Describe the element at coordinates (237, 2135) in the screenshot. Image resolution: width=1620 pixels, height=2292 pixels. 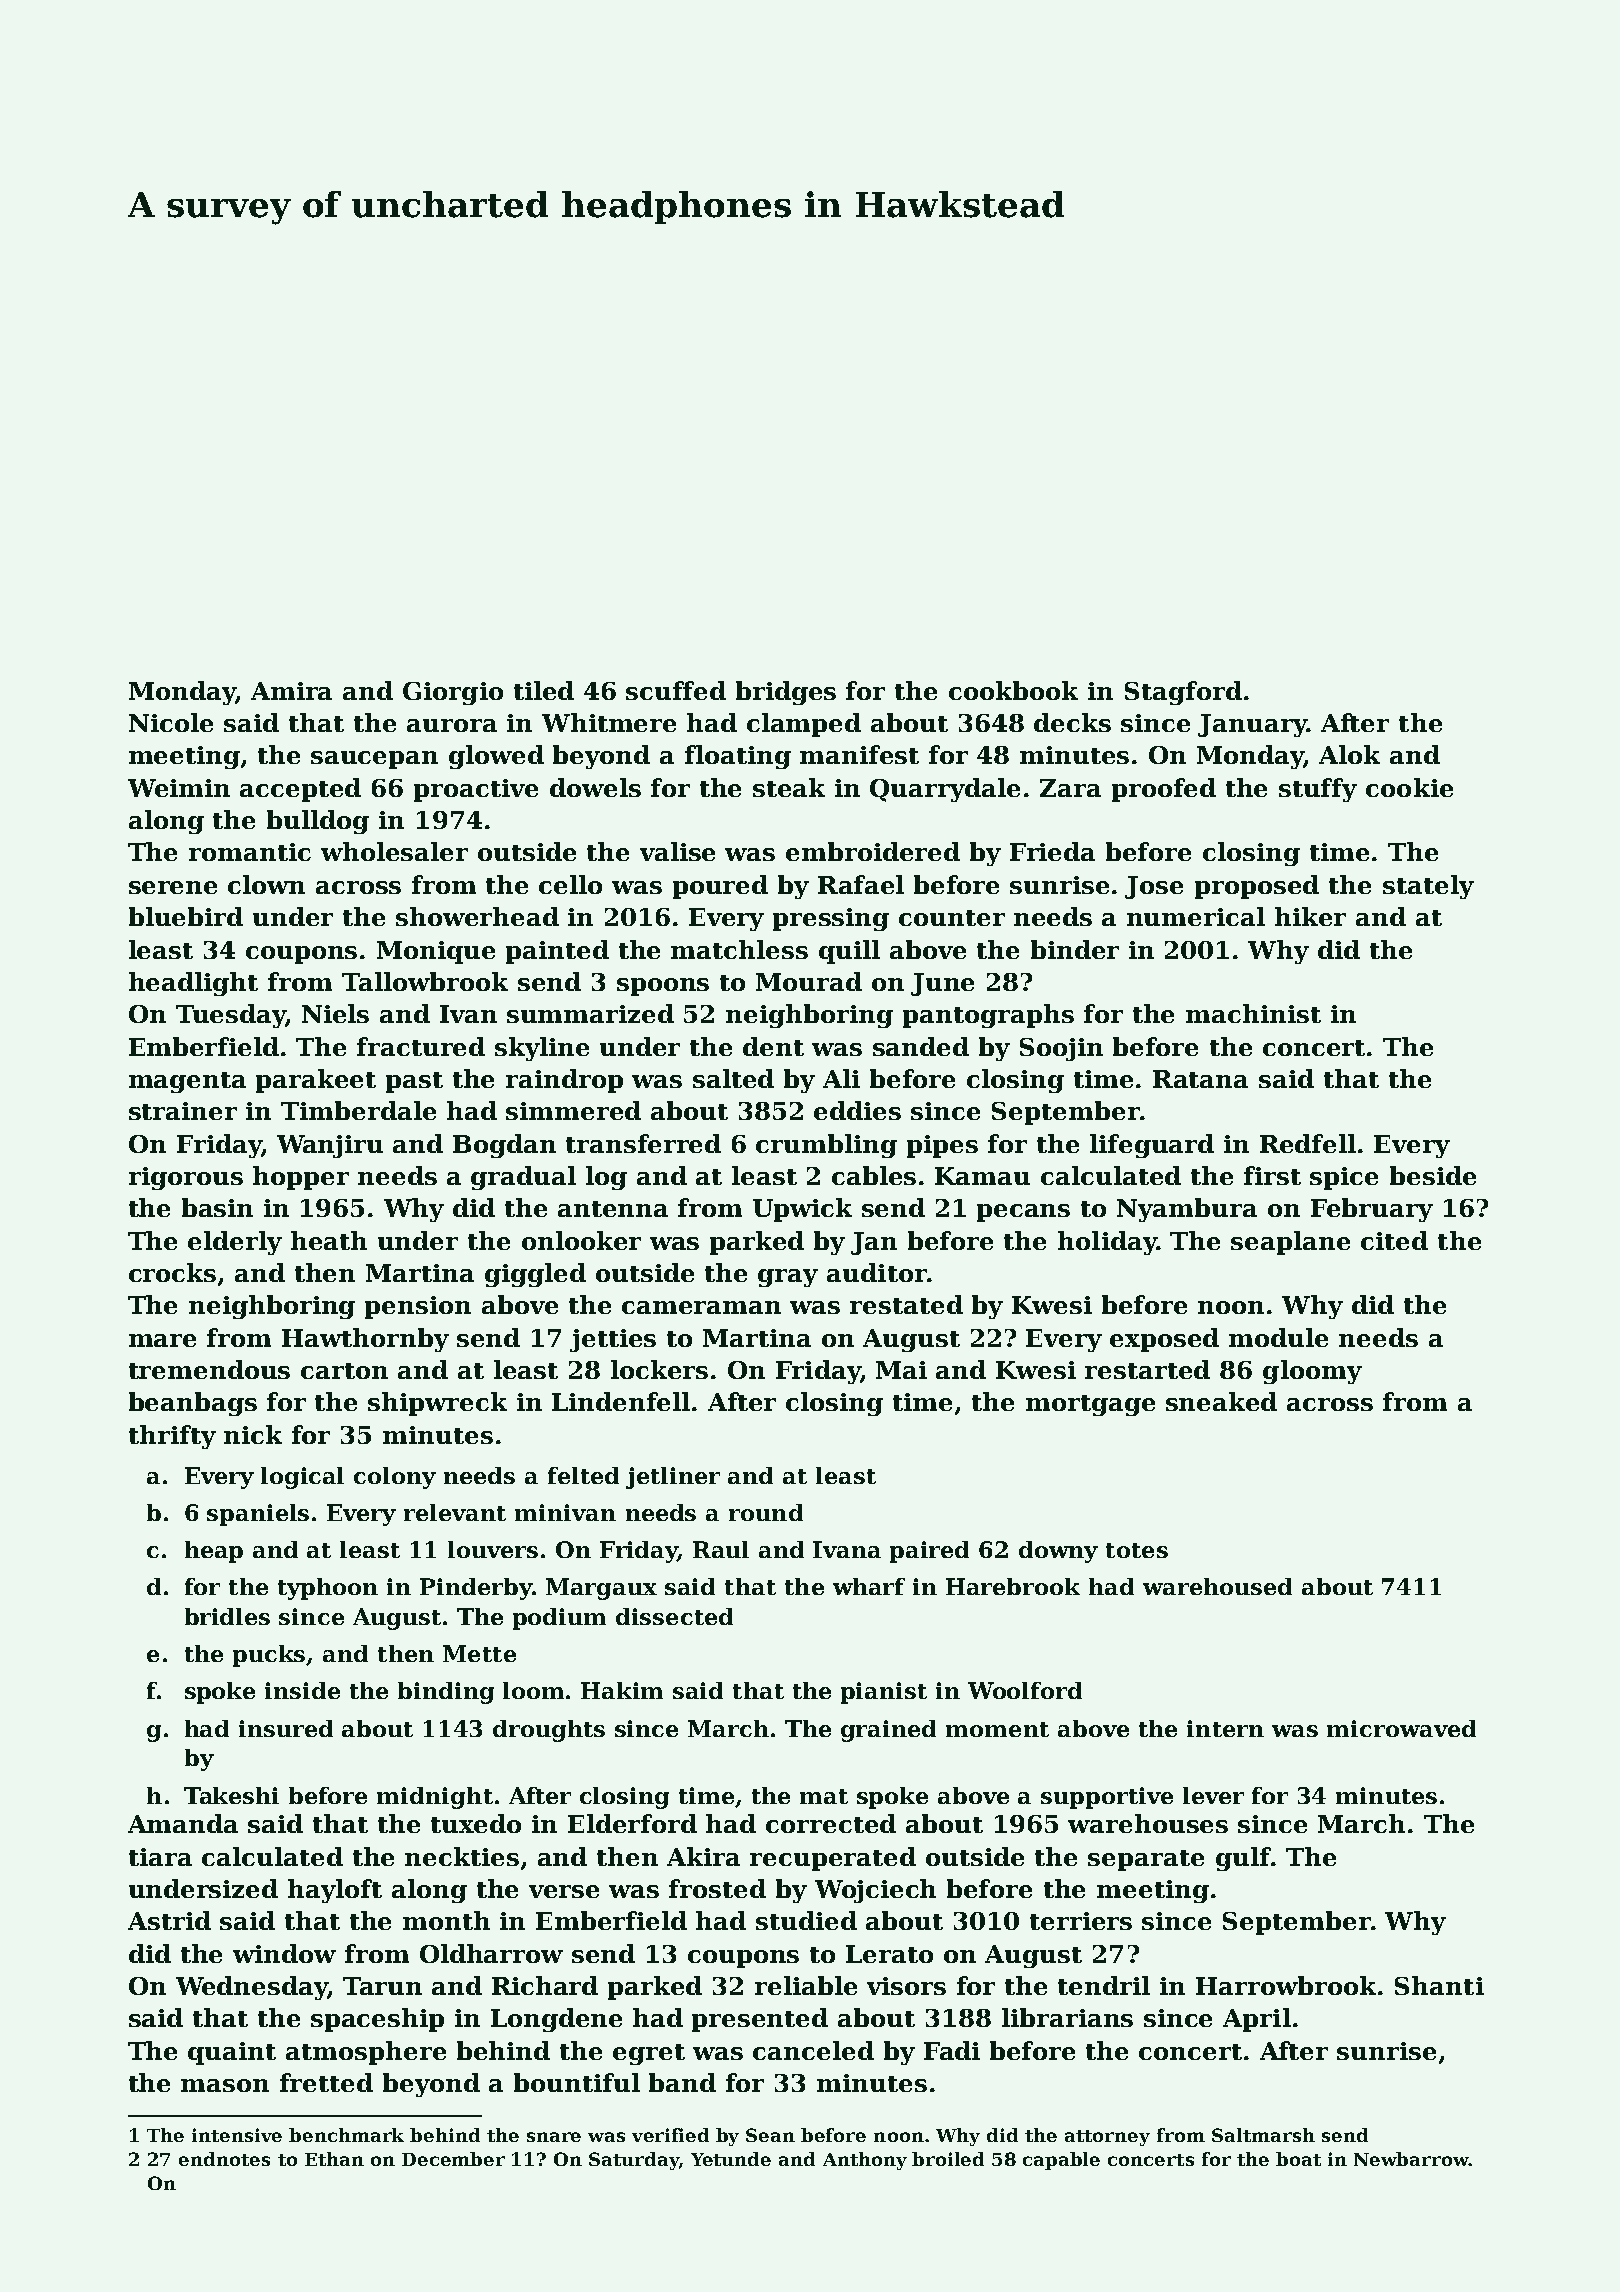
I see `intensive` at that location.
